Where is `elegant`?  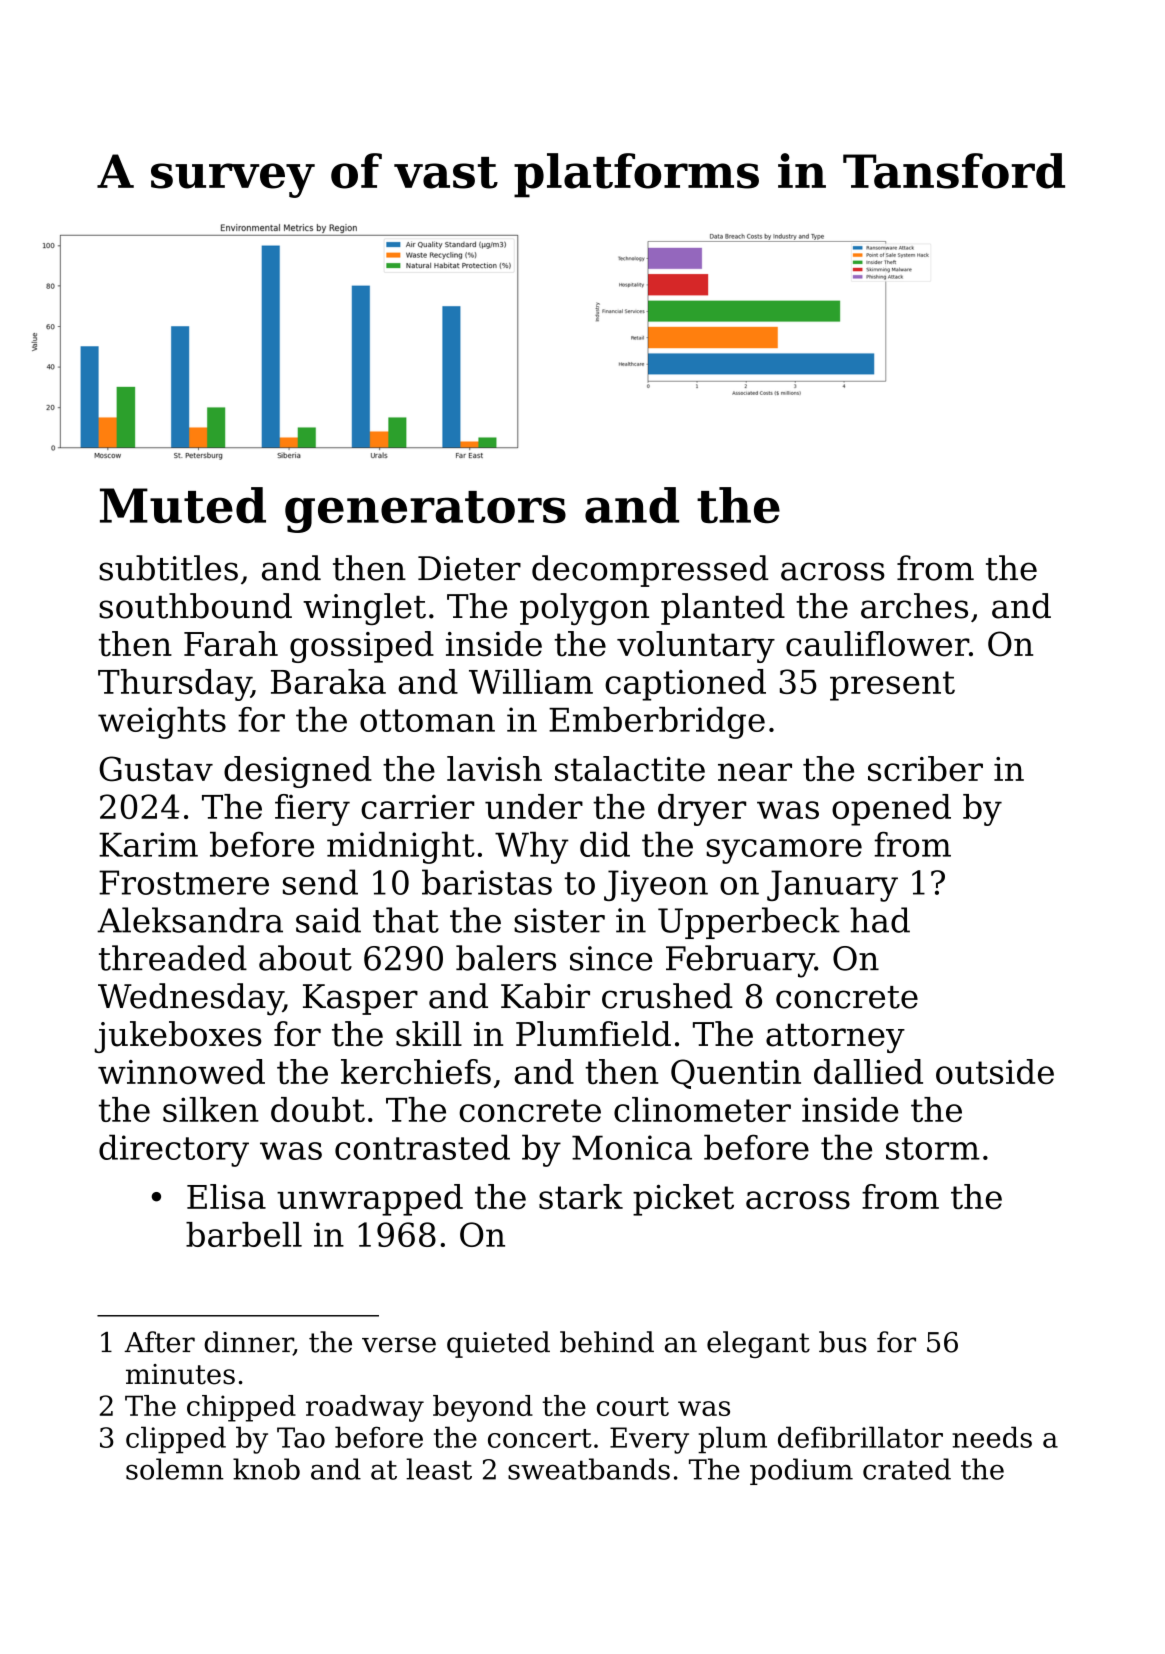
elegant is located at coordinates (758, 1344).
